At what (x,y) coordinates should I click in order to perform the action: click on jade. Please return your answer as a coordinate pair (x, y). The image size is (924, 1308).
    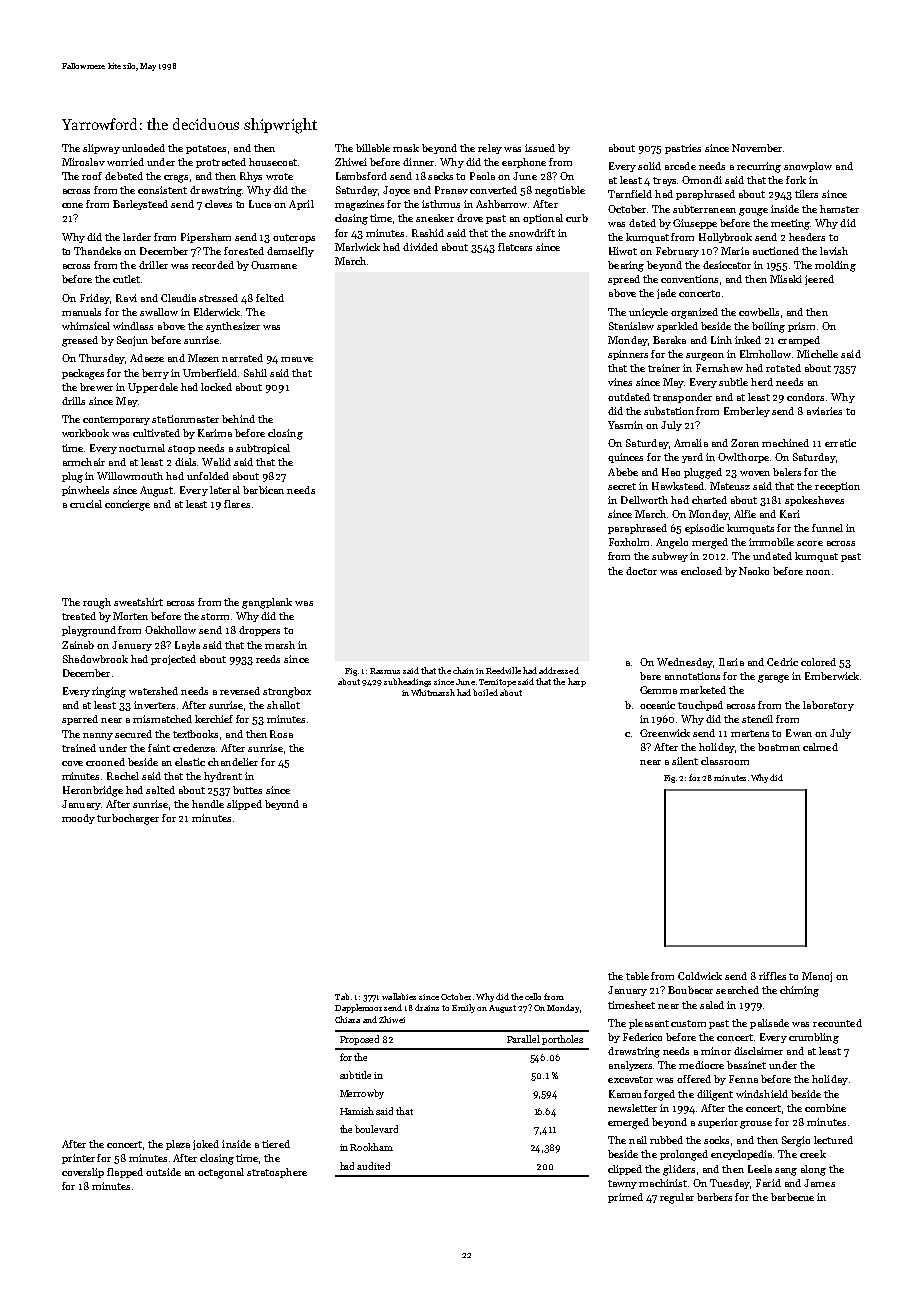
    Looking at the image, I should click on (666, 294).
